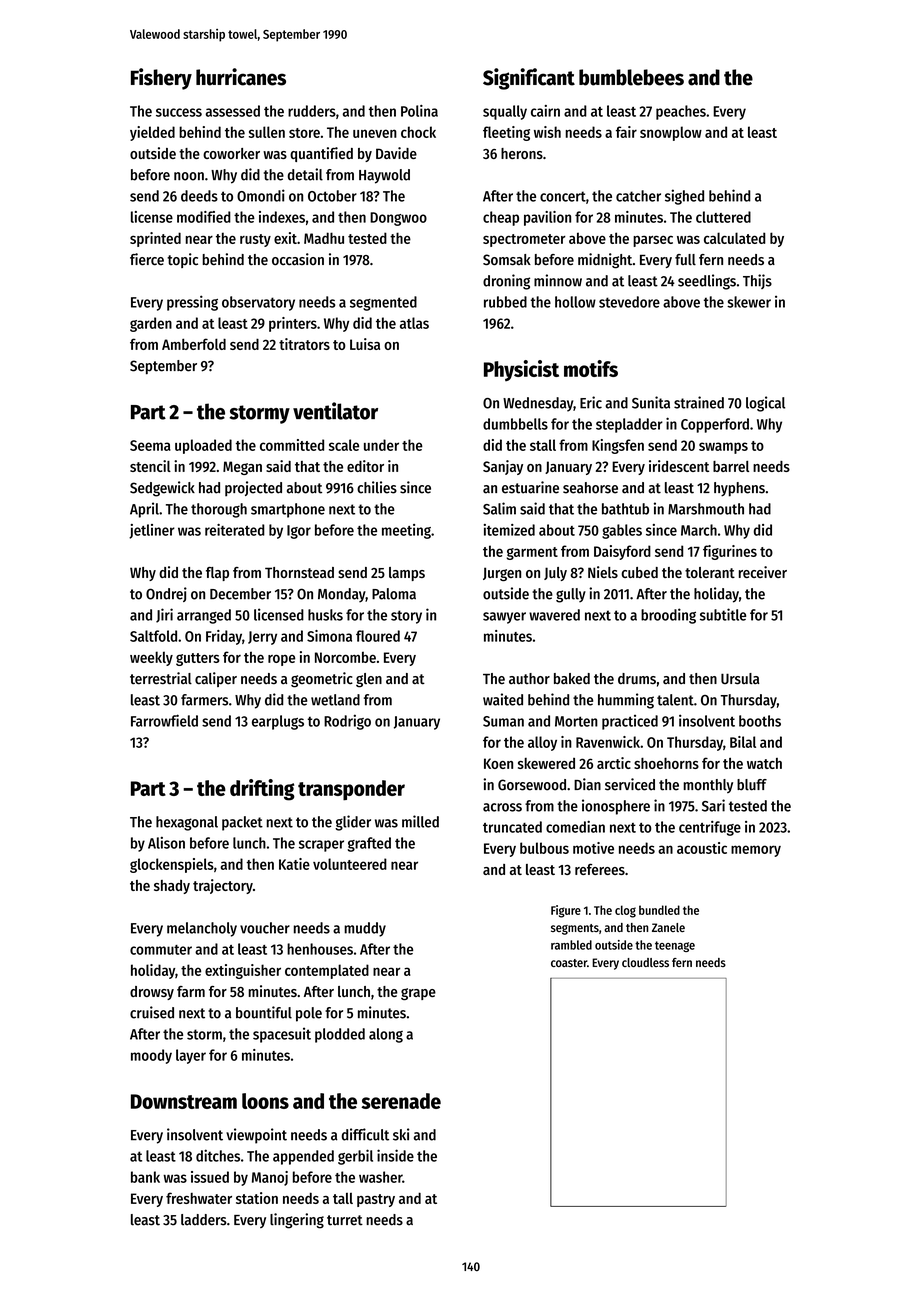 Image resolution: width=924 pixels, height=1314 pixels. What do you see at coordinates (217, 574) in the screenshot?
I see `flap` at bounding box center [217, 574].
